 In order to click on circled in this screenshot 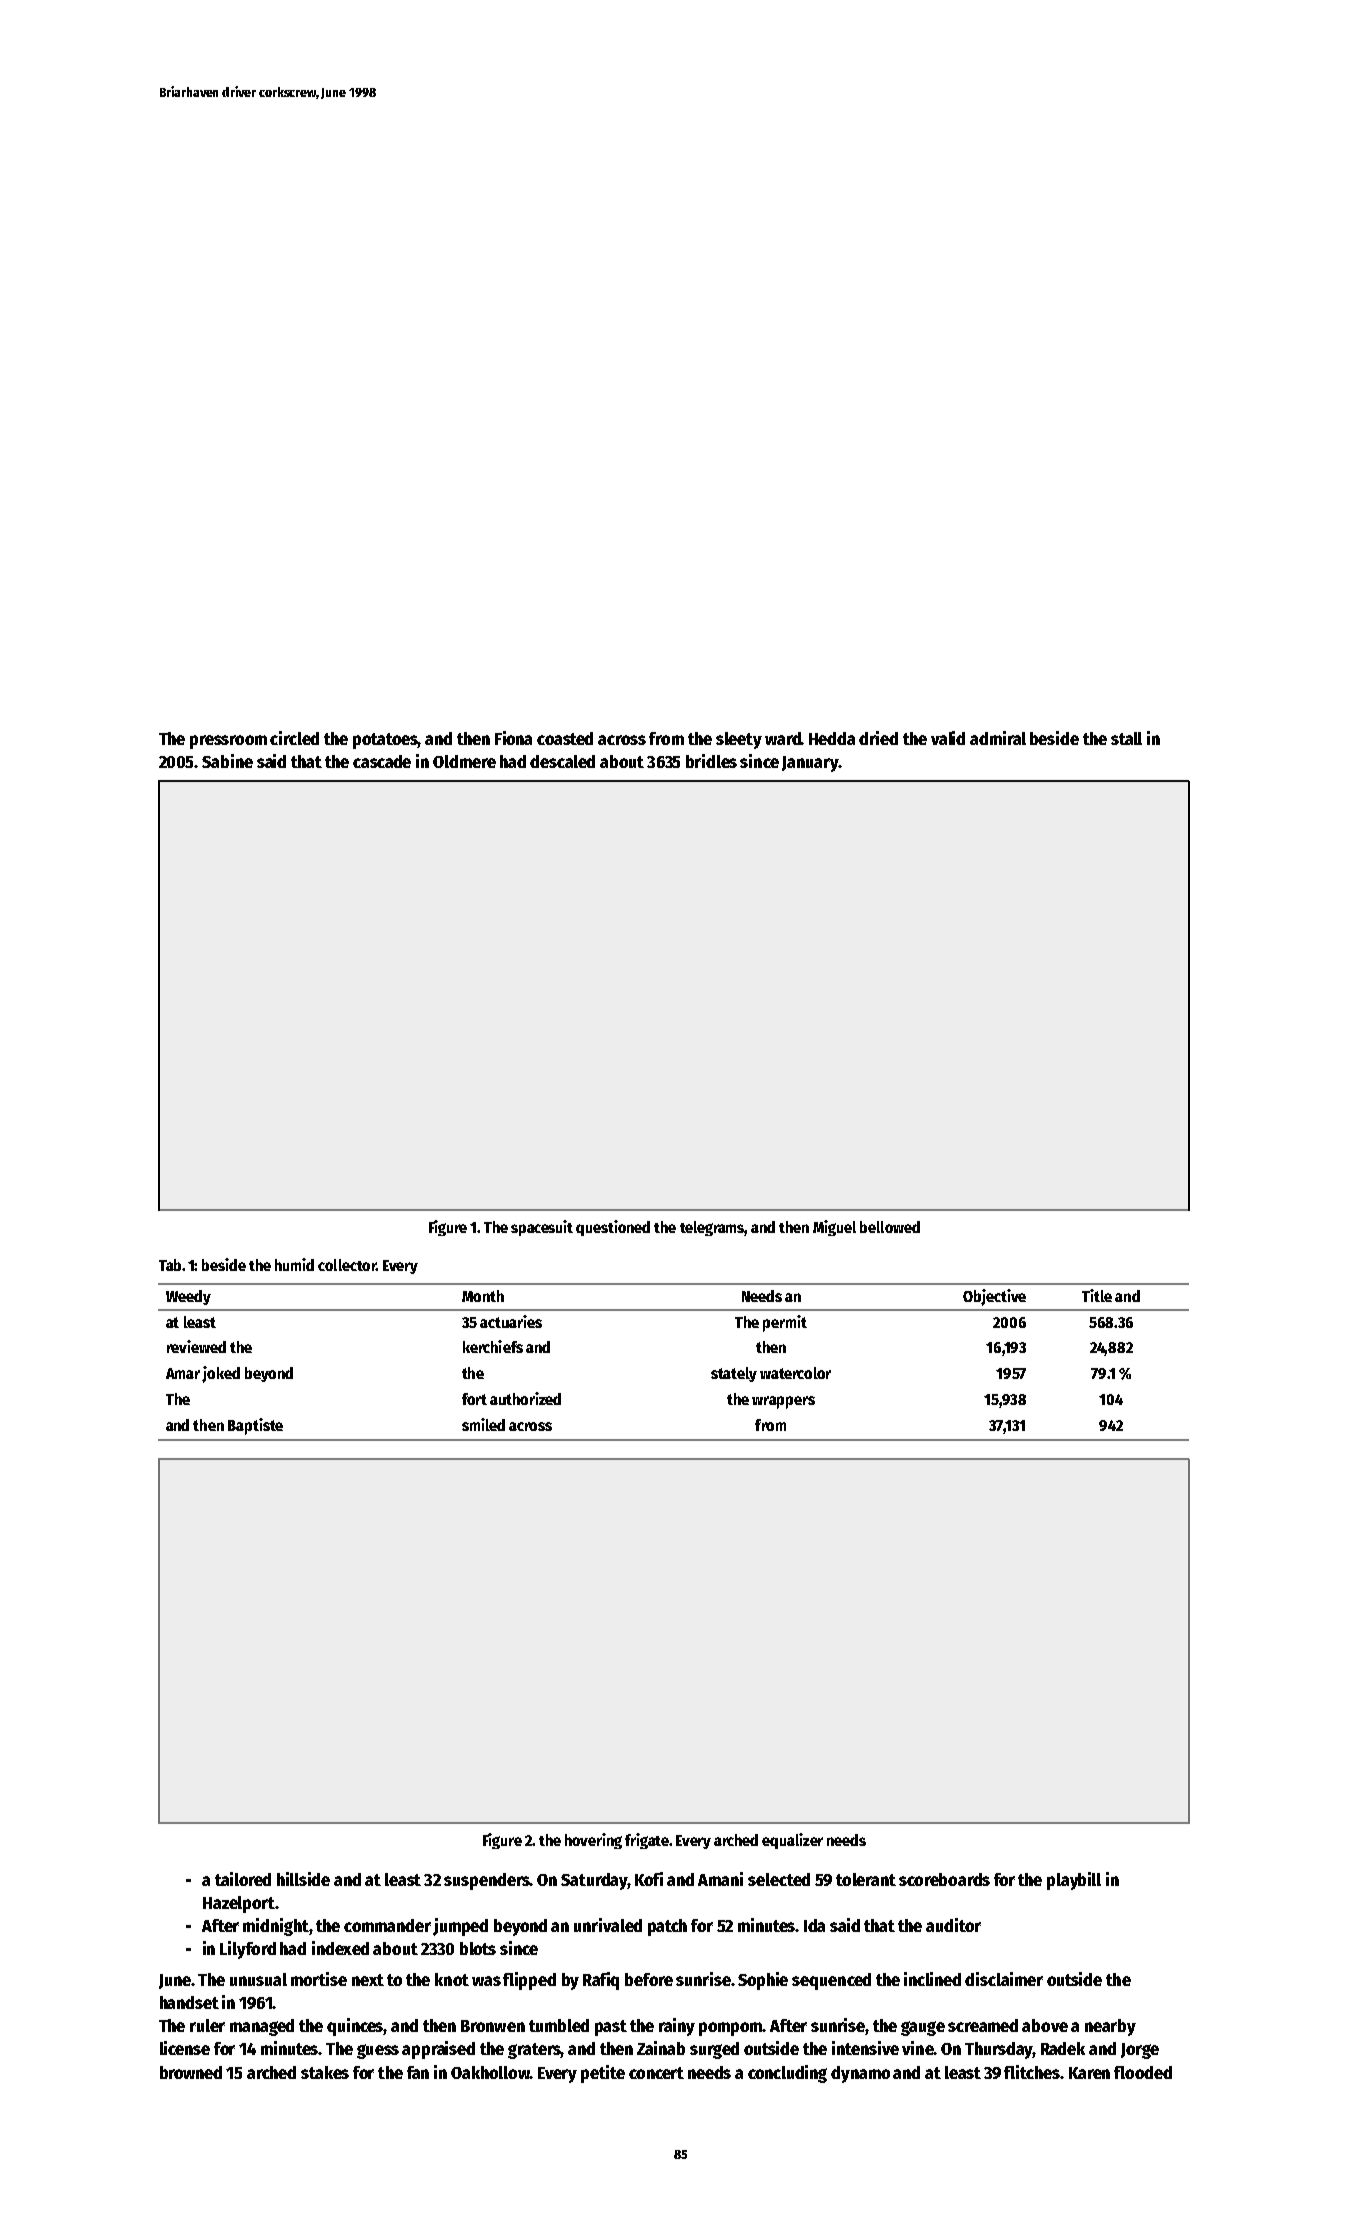, I will do `click(294, 738)`.
